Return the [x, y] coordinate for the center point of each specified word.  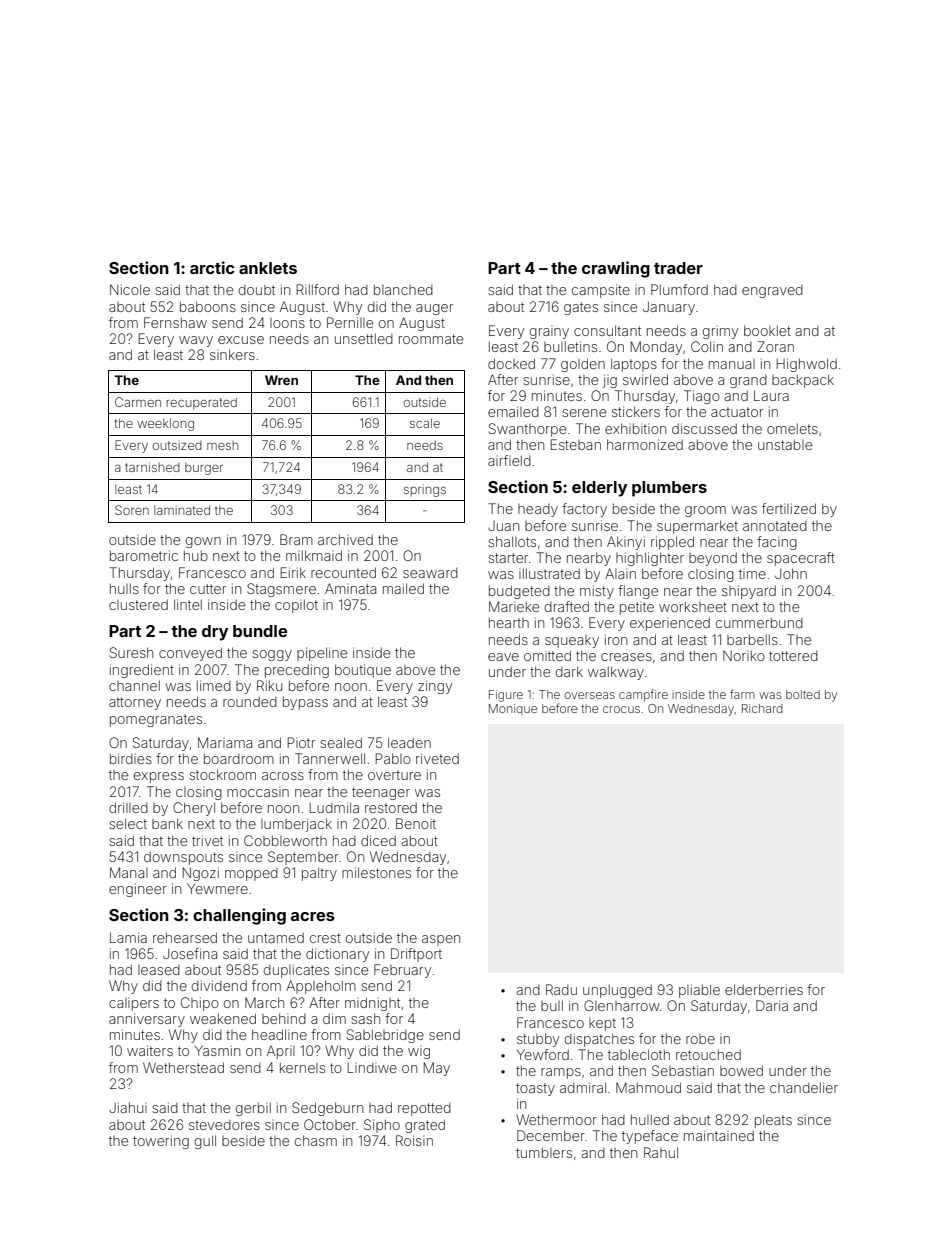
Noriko [744, 655]
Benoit [416, 823]
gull [205, 1142]
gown [203, 542]
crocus [621, 709]
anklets [268, 268]
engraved [772, 291]
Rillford [318, 289]
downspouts [183, 858]
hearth [509, 622]
